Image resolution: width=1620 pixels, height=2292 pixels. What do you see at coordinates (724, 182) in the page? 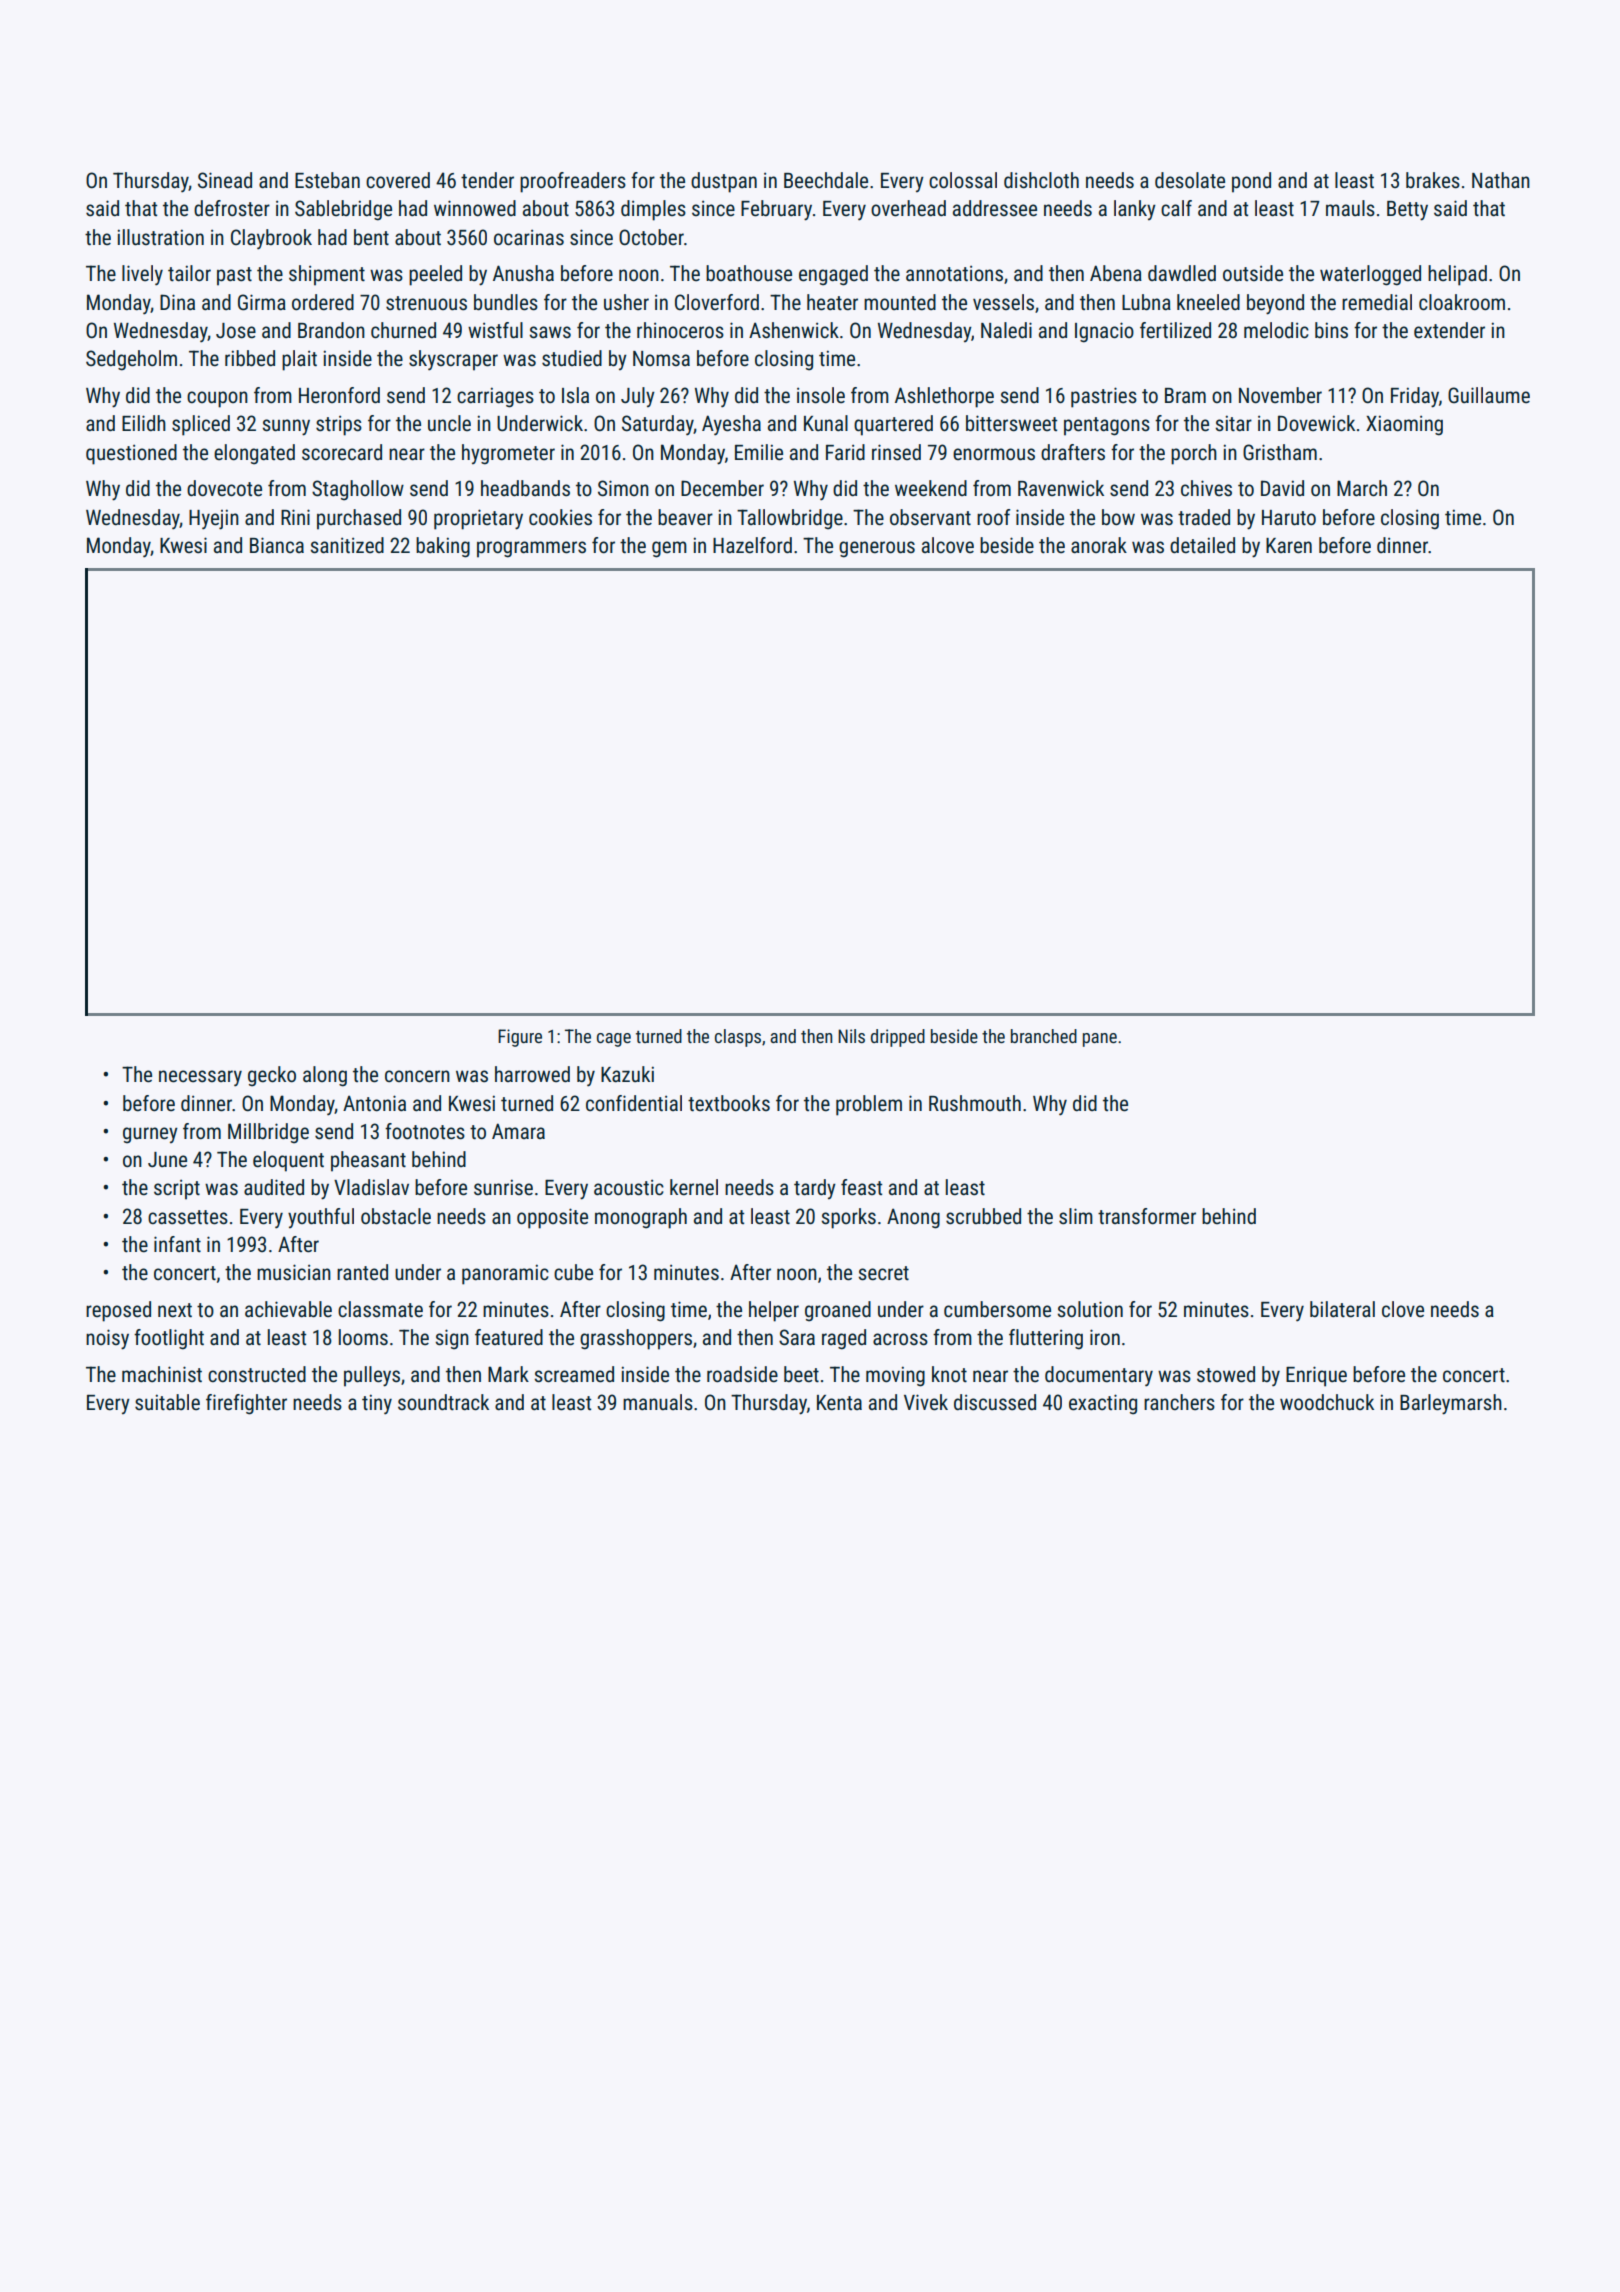
I see `dustpan` at bounding box center [724, 182].
